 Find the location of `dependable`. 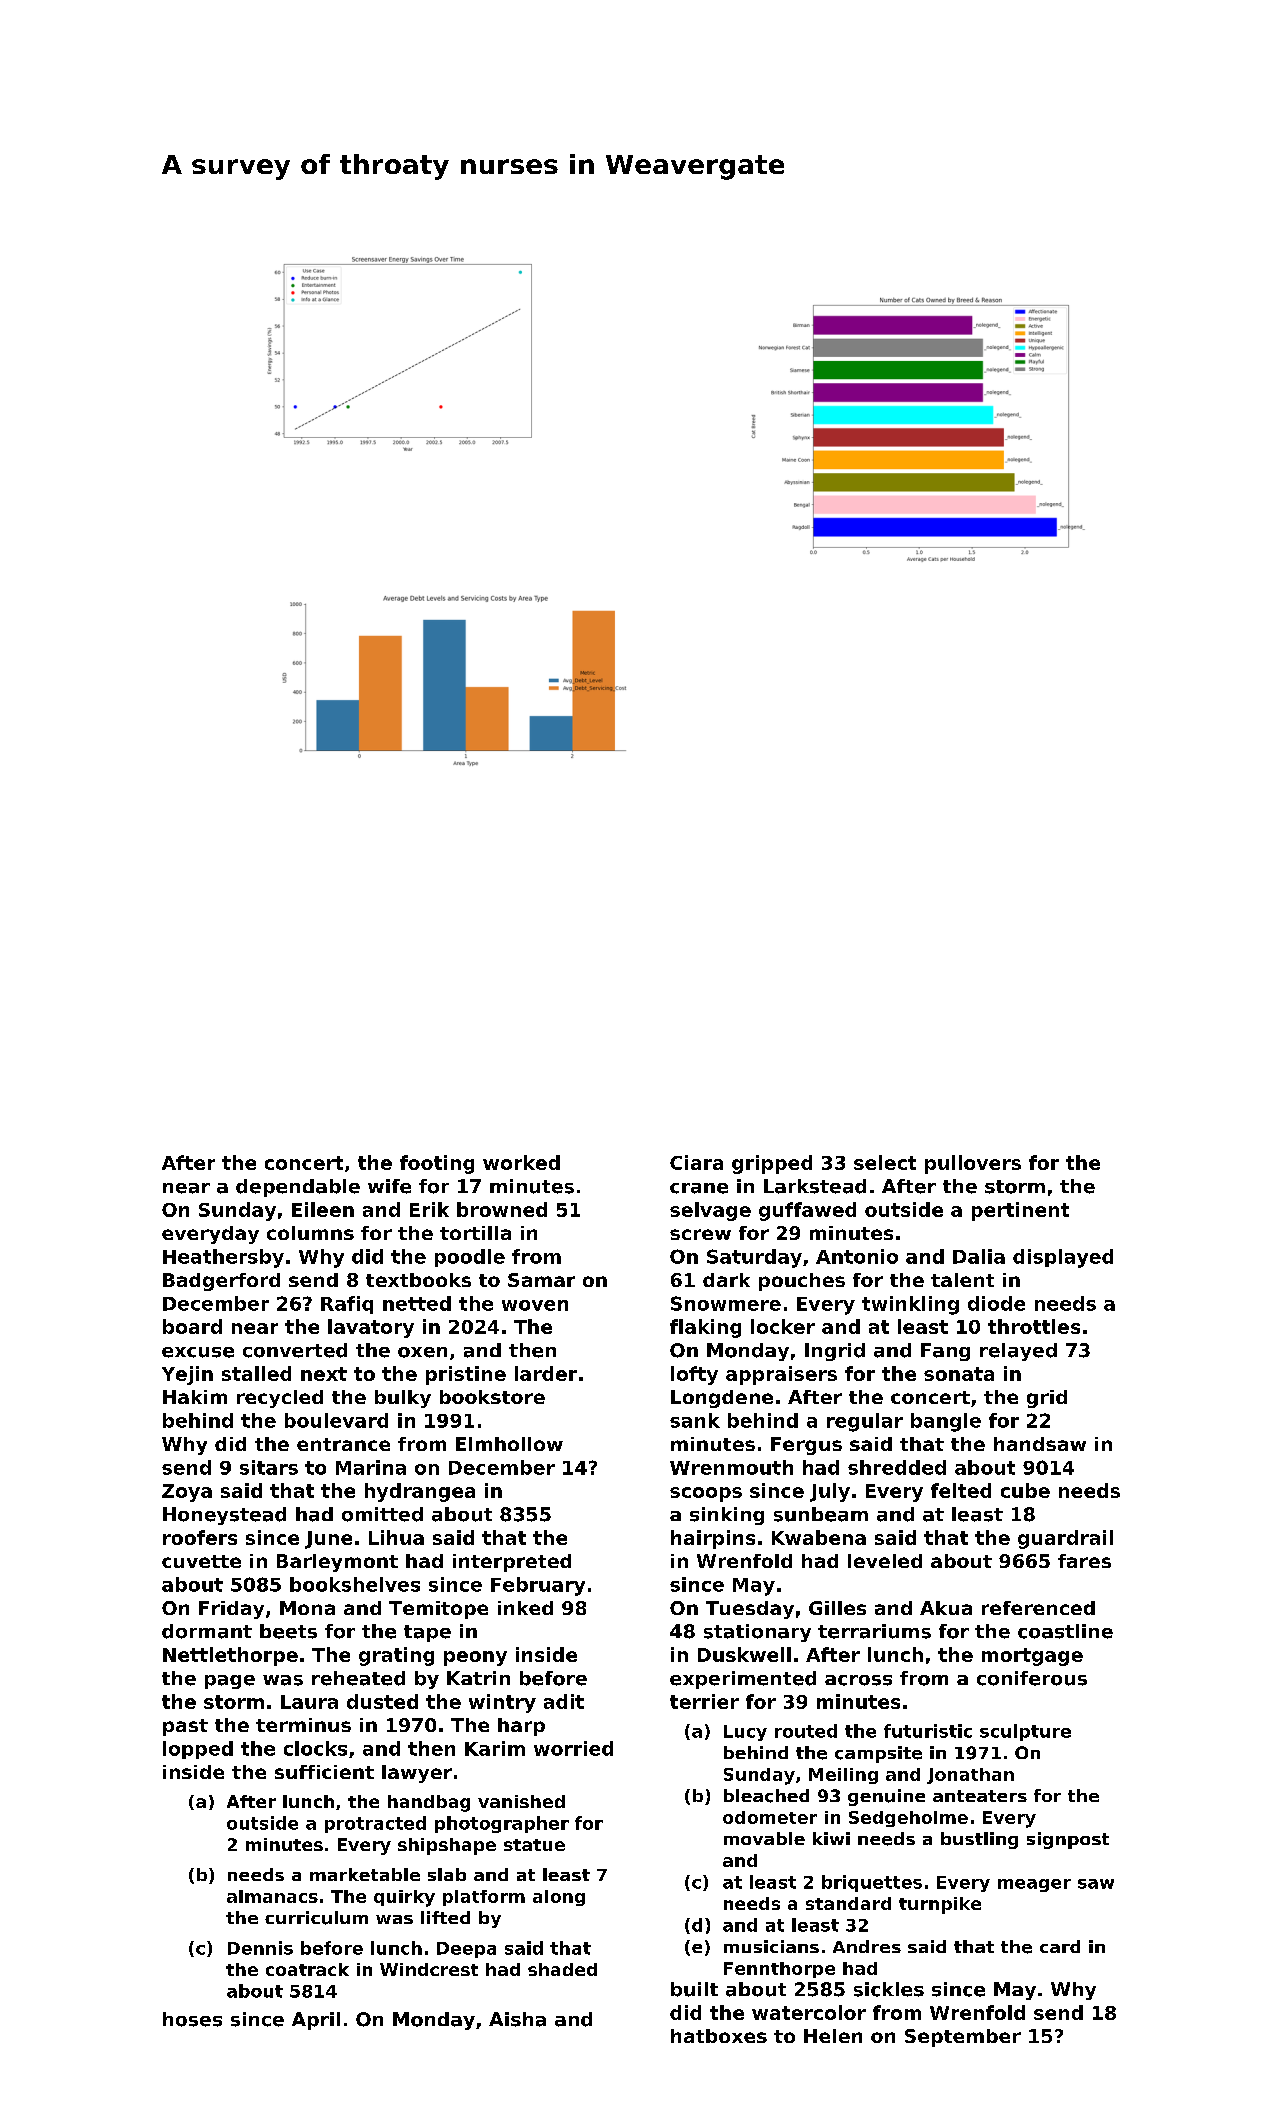

dependable is located at coordinates (298, 1188).
